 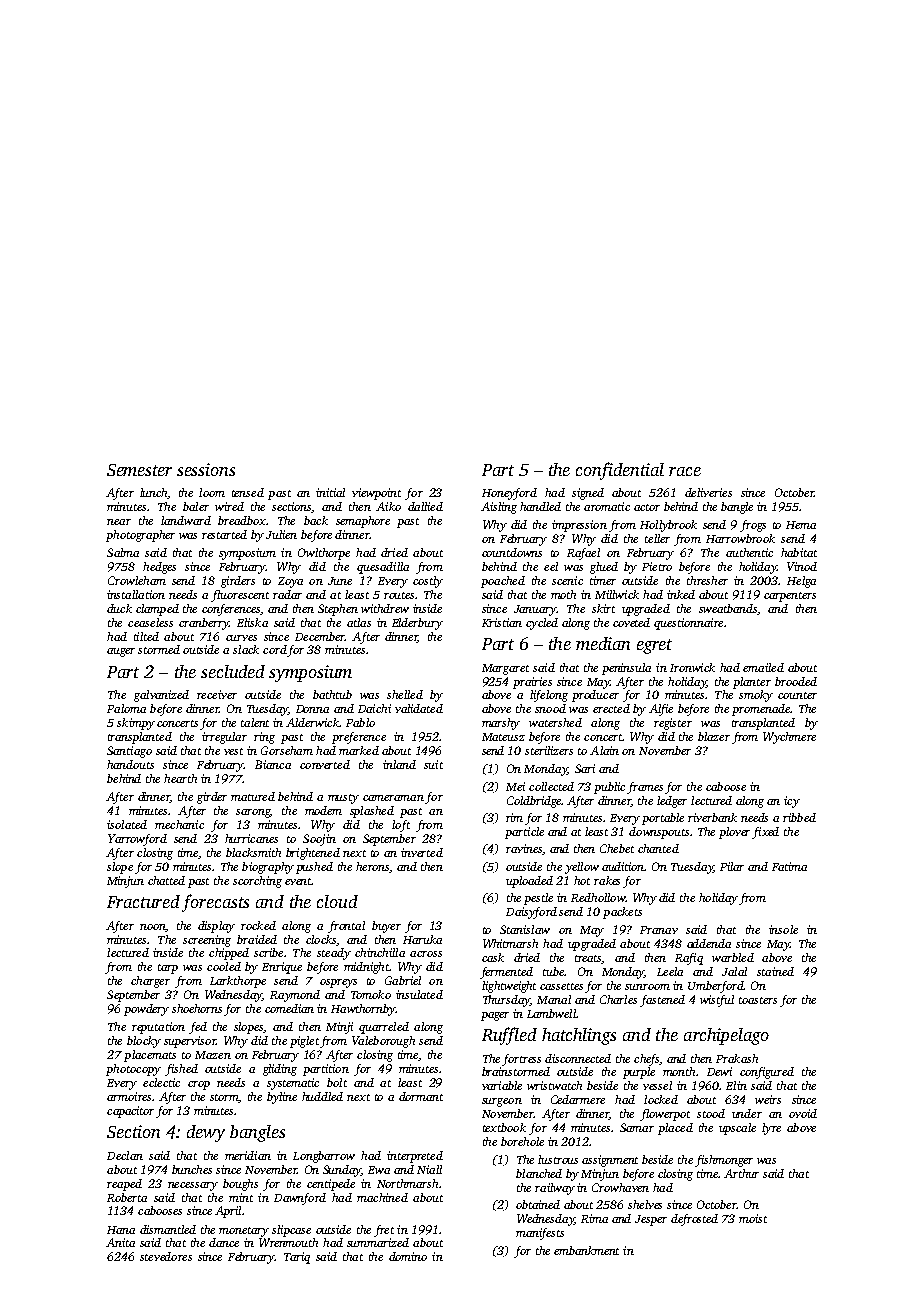 I want to click on Kristian, so click(x=502, y=622).
